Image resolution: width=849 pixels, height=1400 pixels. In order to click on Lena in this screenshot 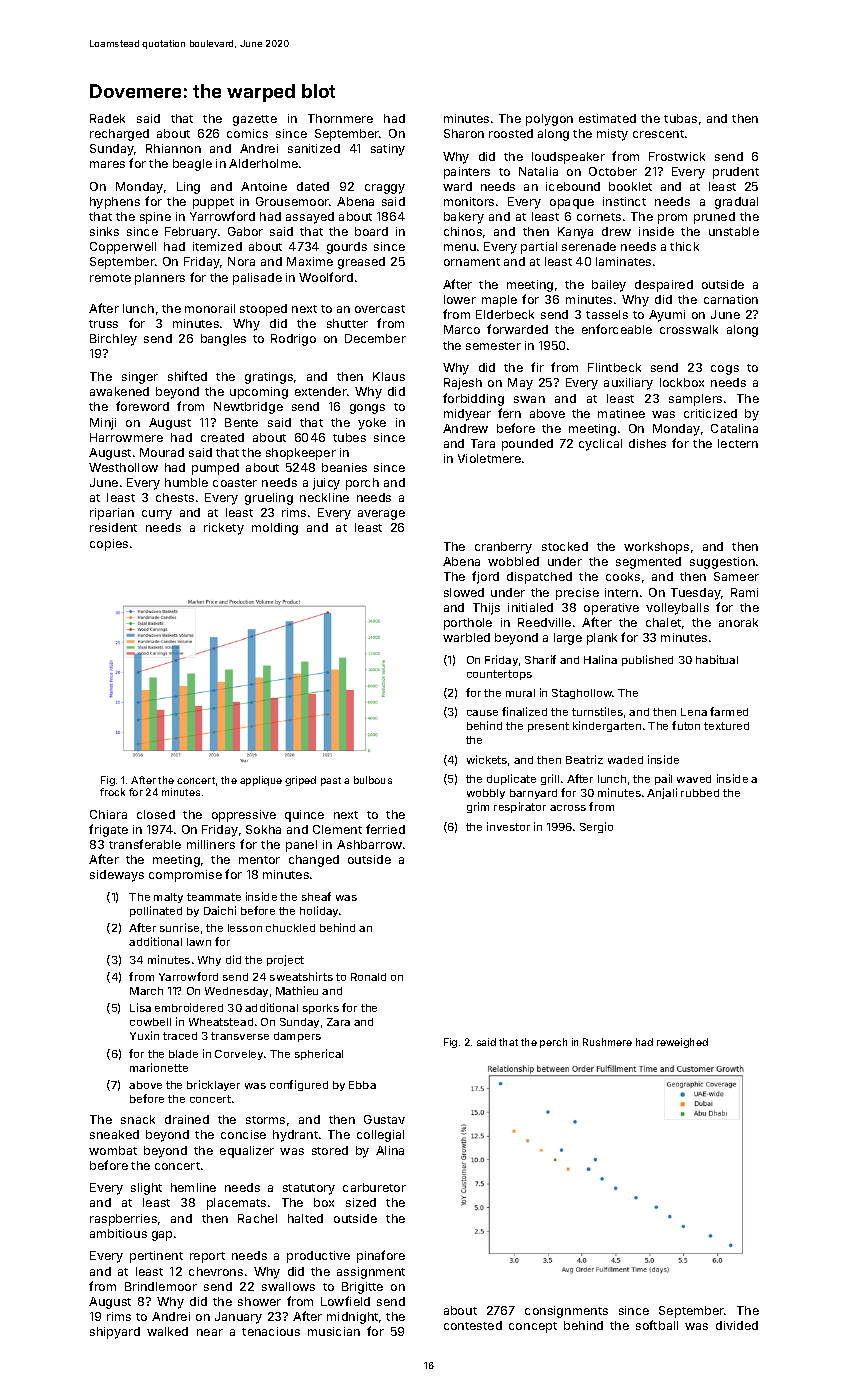, I will do `click(694, 712)`.
